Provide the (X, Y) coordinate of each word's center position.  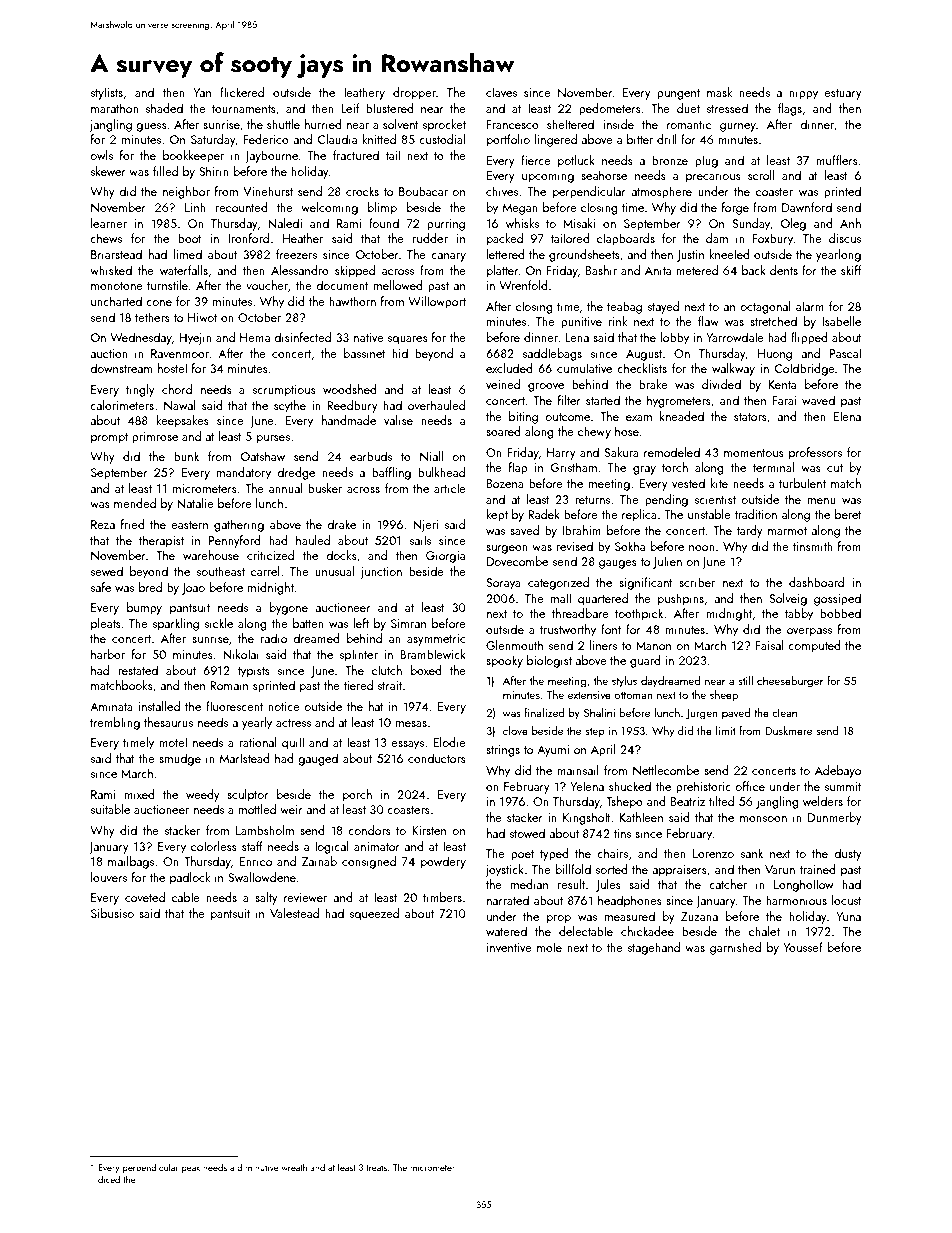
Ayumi (553, 751)
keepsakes (183, 421)
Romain (229, 685)
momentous (754, 453)
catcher (728, 884)
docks (341, 555)
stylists (107, 93)
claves (501, 92)
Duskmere (788, 730)
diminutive (258, 1167)
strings (503, 751)
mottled (257, 809)
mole (549, 947)
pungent (678, 94)
